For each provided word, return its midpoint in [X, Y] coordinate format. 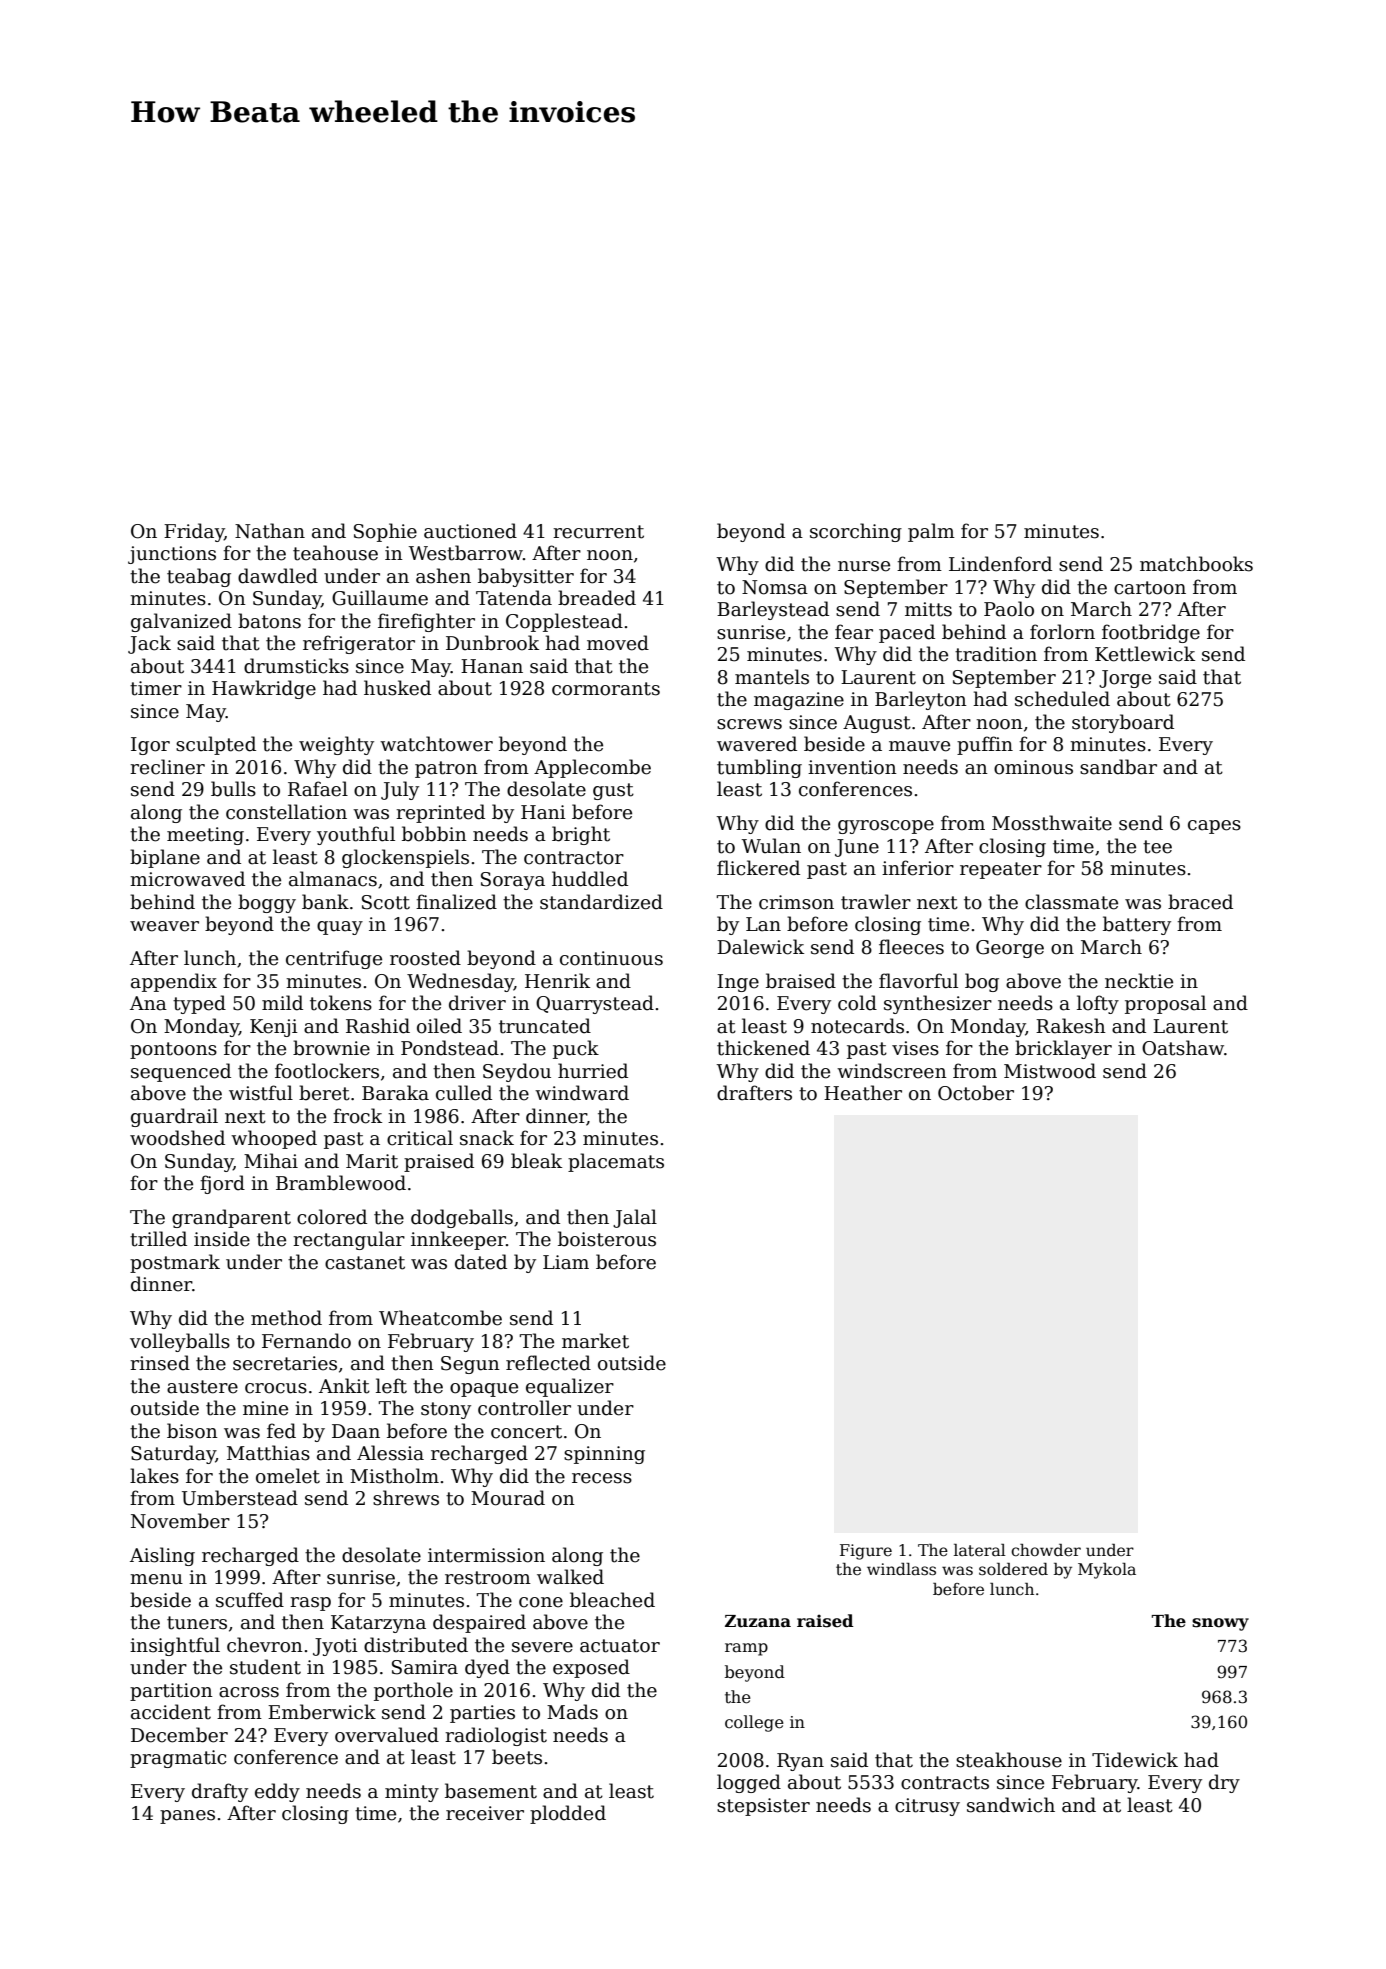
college [754, 1723]
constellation [286, 812]
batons [269, 621]
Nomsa [775, 587]
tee [1157, 847]
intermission [486, 1555]
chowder [1046, 1550]
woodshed [177, 1138]
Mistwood [1050, 1071]
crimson [796, 902]
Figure [866, 1552]
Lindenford [1000, 564]
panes [187, 1817]
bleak [536, 1161]
